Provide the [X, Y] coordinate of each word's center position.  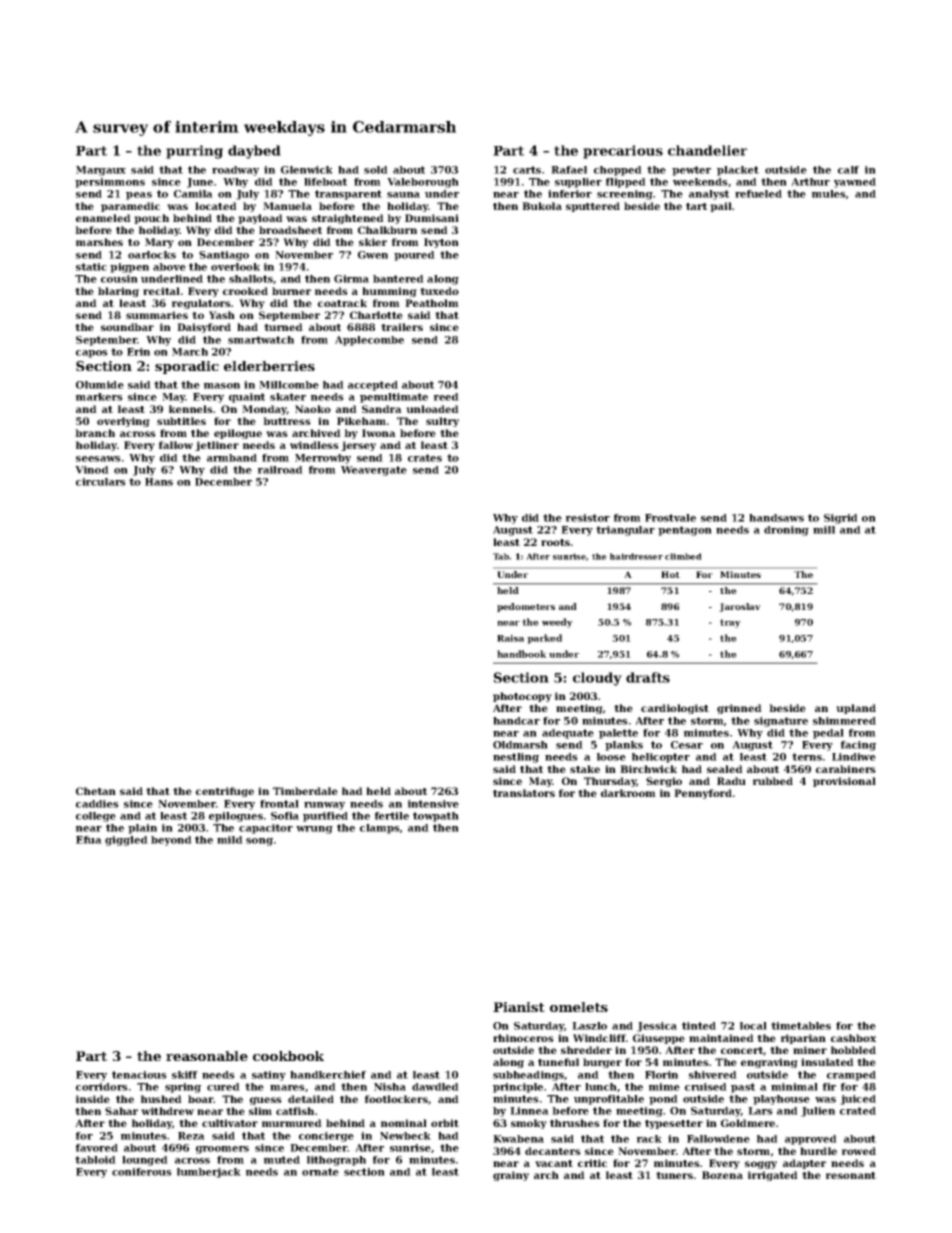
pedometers [526, 607]
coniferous [142, 1172]
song [259, 842]
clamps [380, 829]
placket [738, 171]
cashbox [853, 1038]
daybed [254, 152]
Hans [159, 482]
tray [730, 623]
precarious [623, 152]
